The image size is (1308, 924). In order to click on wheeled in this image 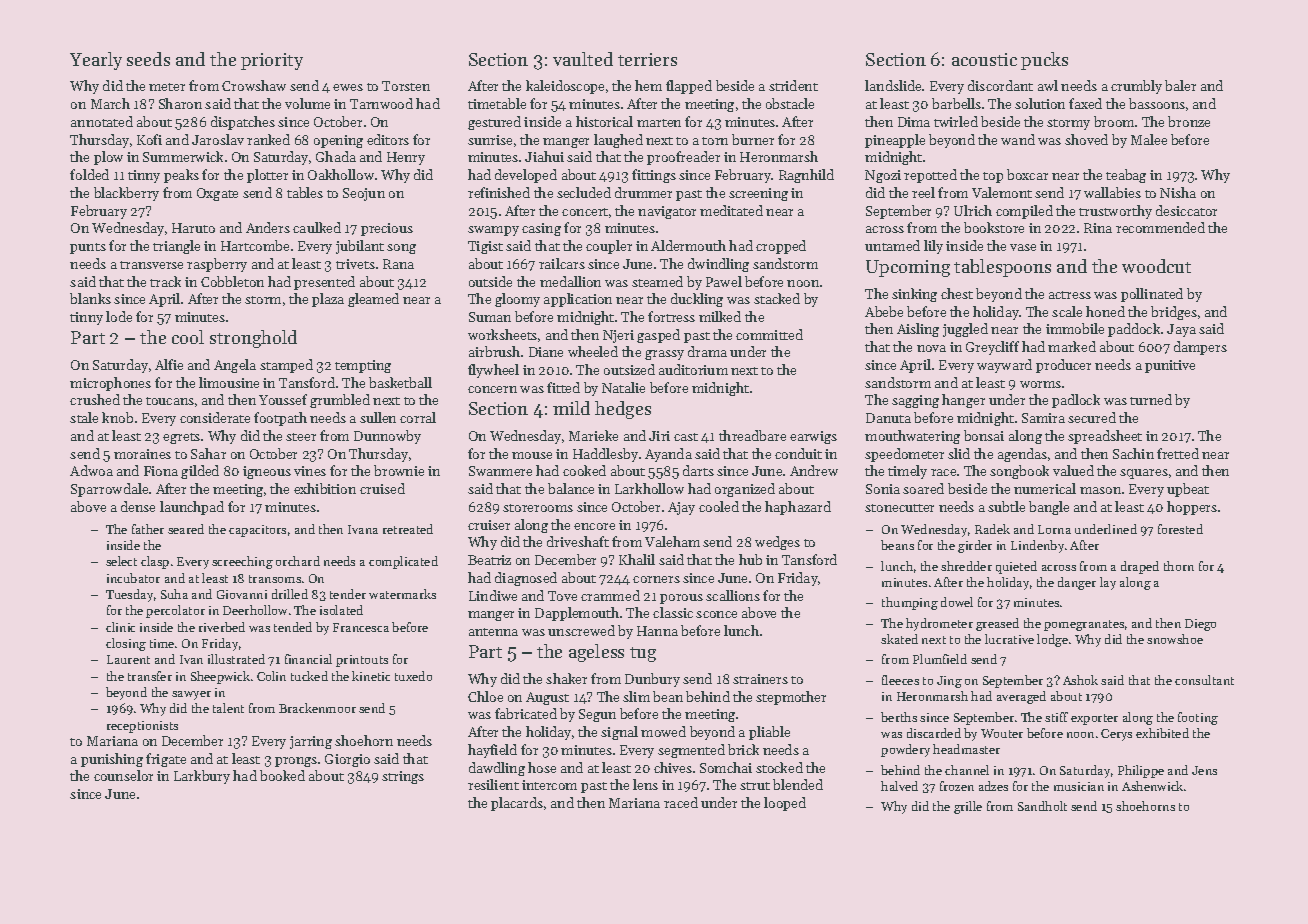, I will do `click(593, 351)`.
